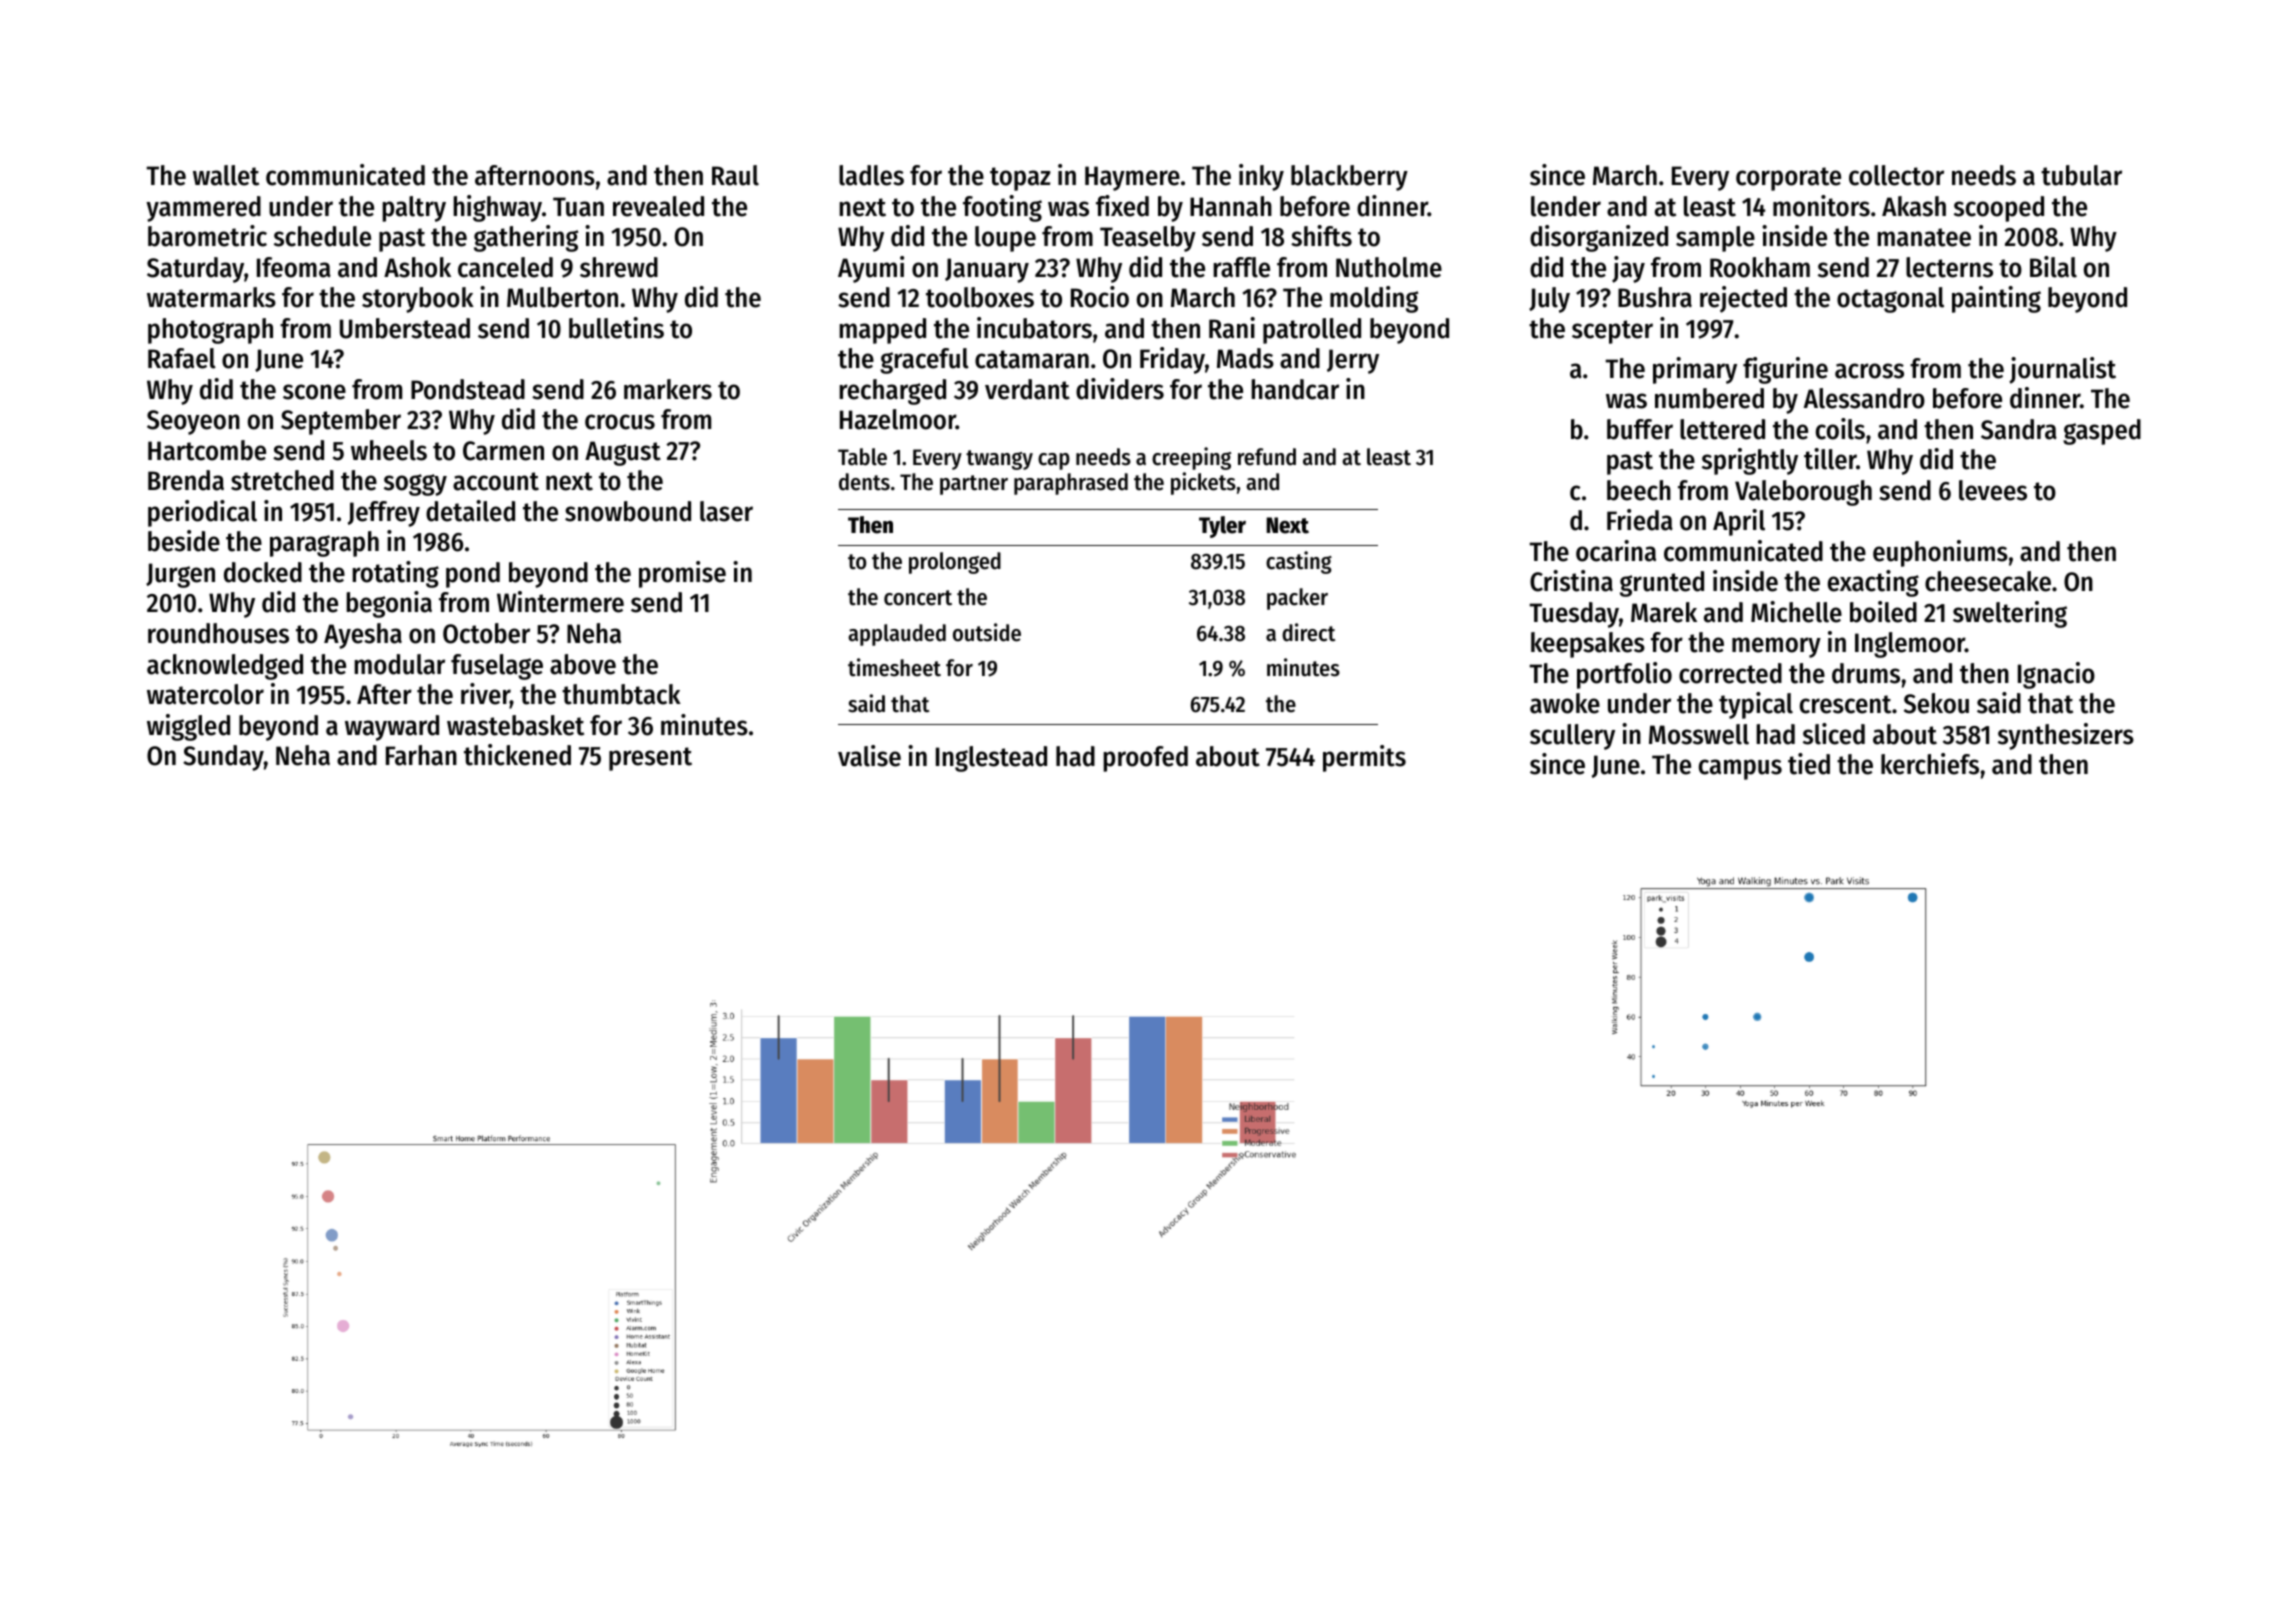  Describe the element at coordinates (2081, 175) in the document. I see `tubular` at that location.
